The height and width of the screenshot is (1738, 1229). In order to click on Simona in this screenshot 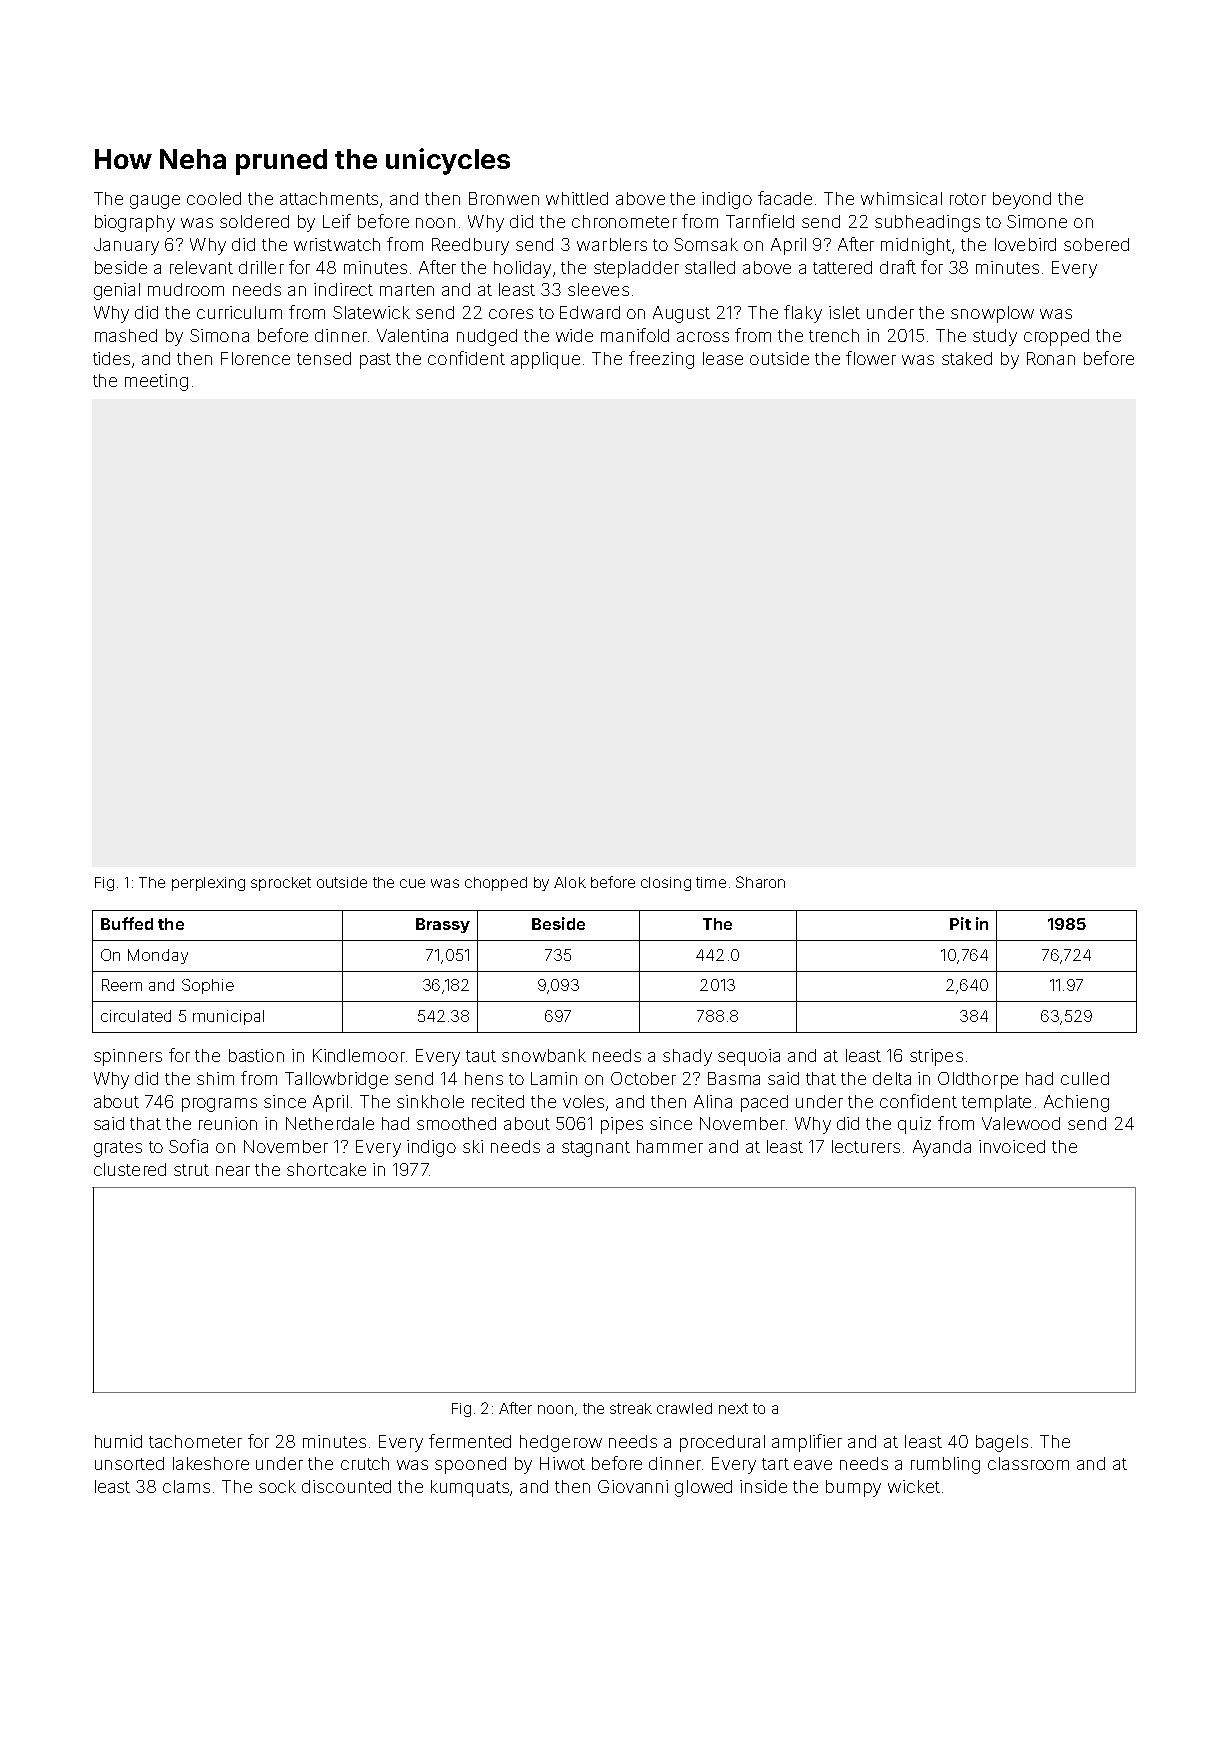, I will do `click(219, 335)`.
